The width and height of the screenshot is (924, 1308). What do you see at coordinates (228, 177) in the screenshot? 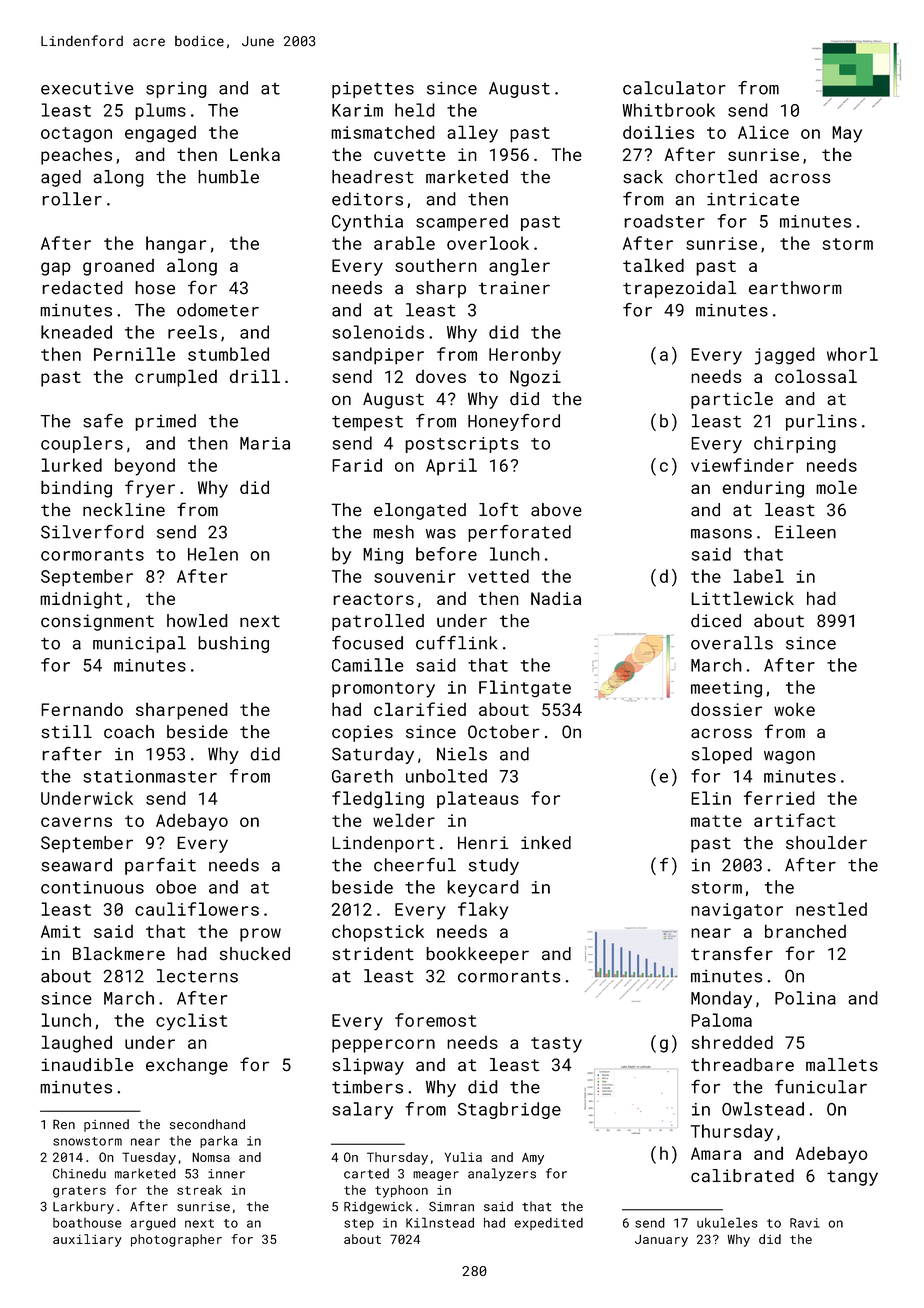
I see `humble` at bounding box center [228, 177].
